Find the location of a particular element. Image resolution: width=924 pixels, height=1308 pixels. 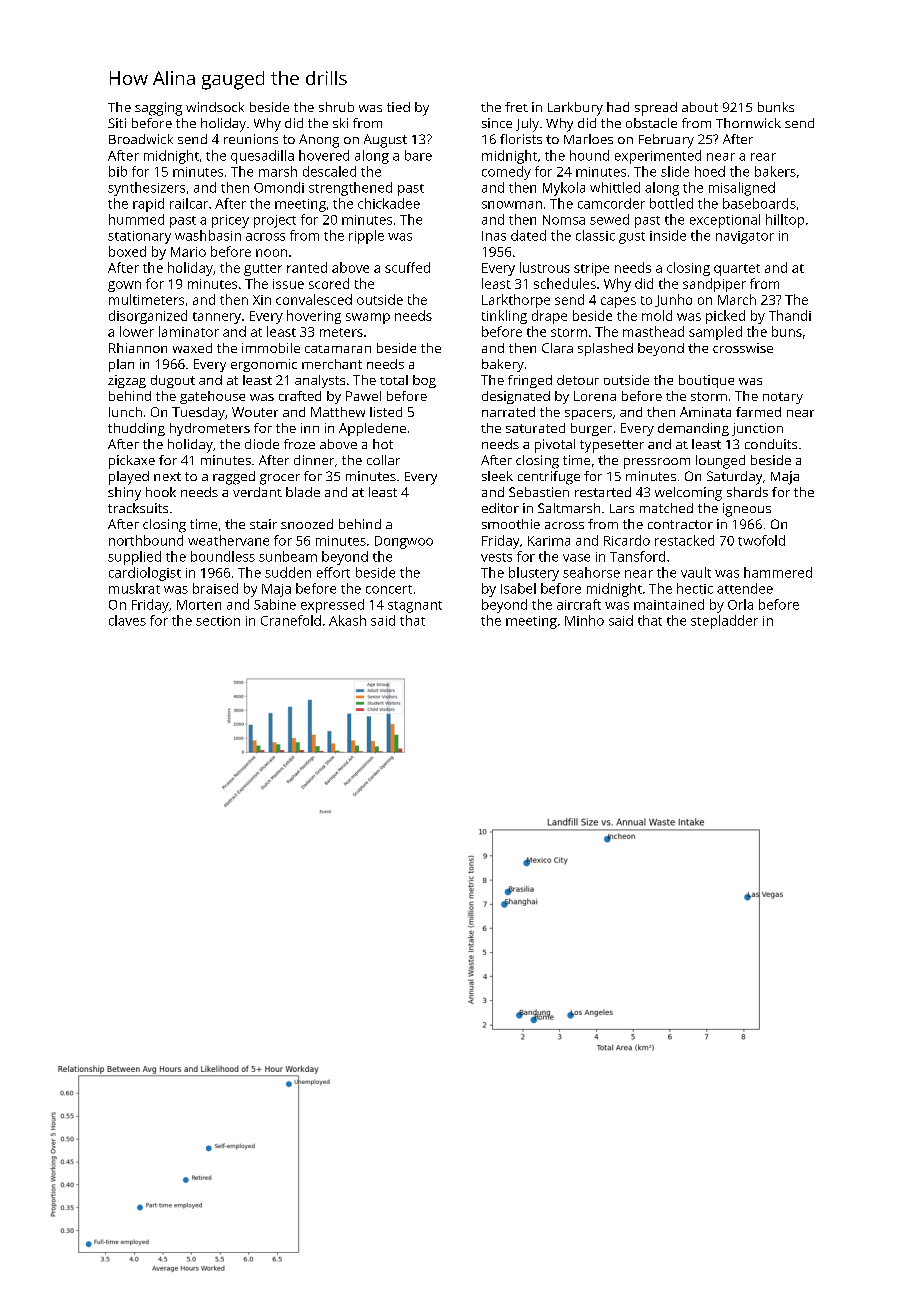

hoed is located at coordinates (710, 171).
